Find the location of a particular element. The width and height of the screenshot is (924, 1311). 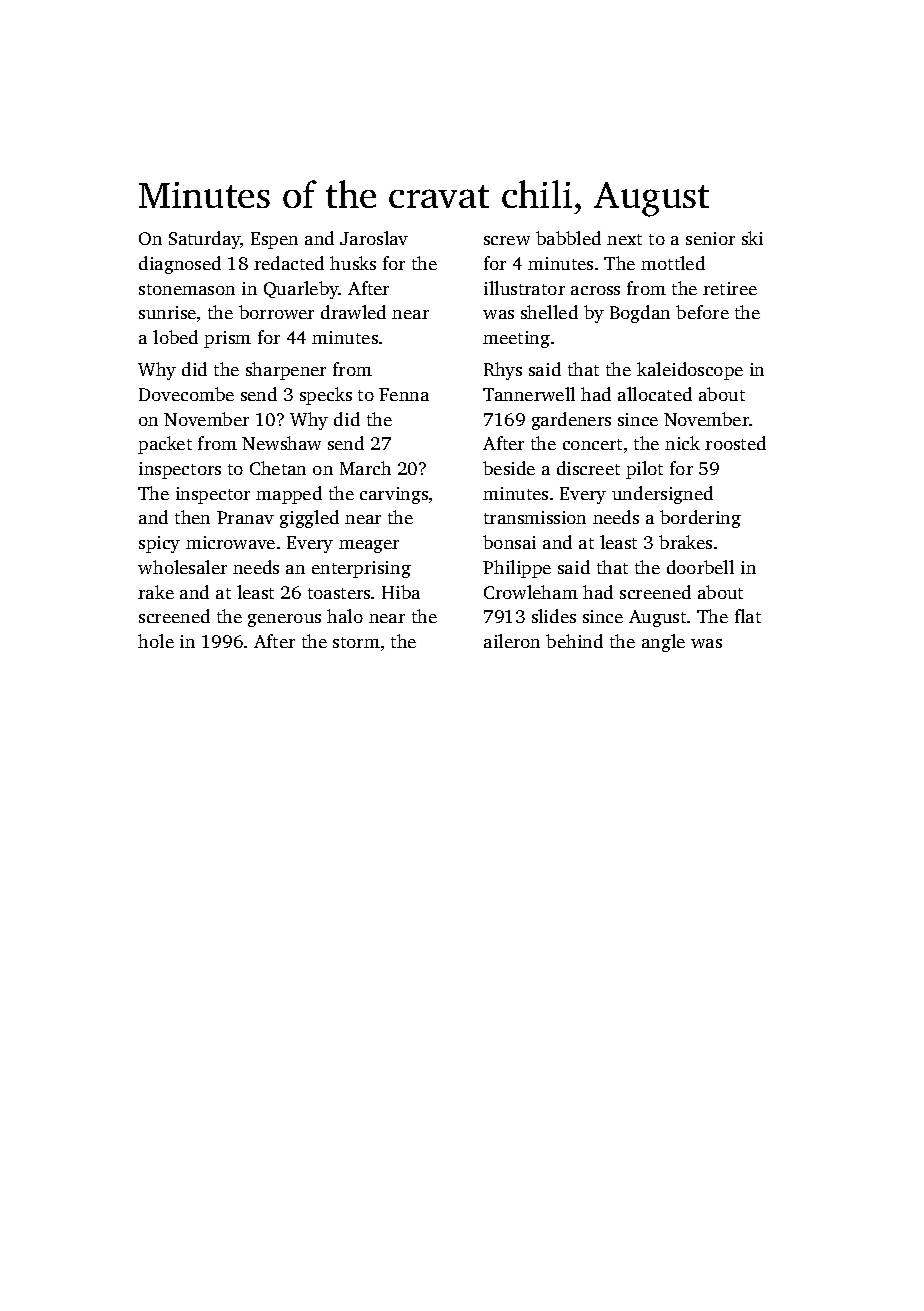

Tannerwell is located at coordinates (529, 394).
